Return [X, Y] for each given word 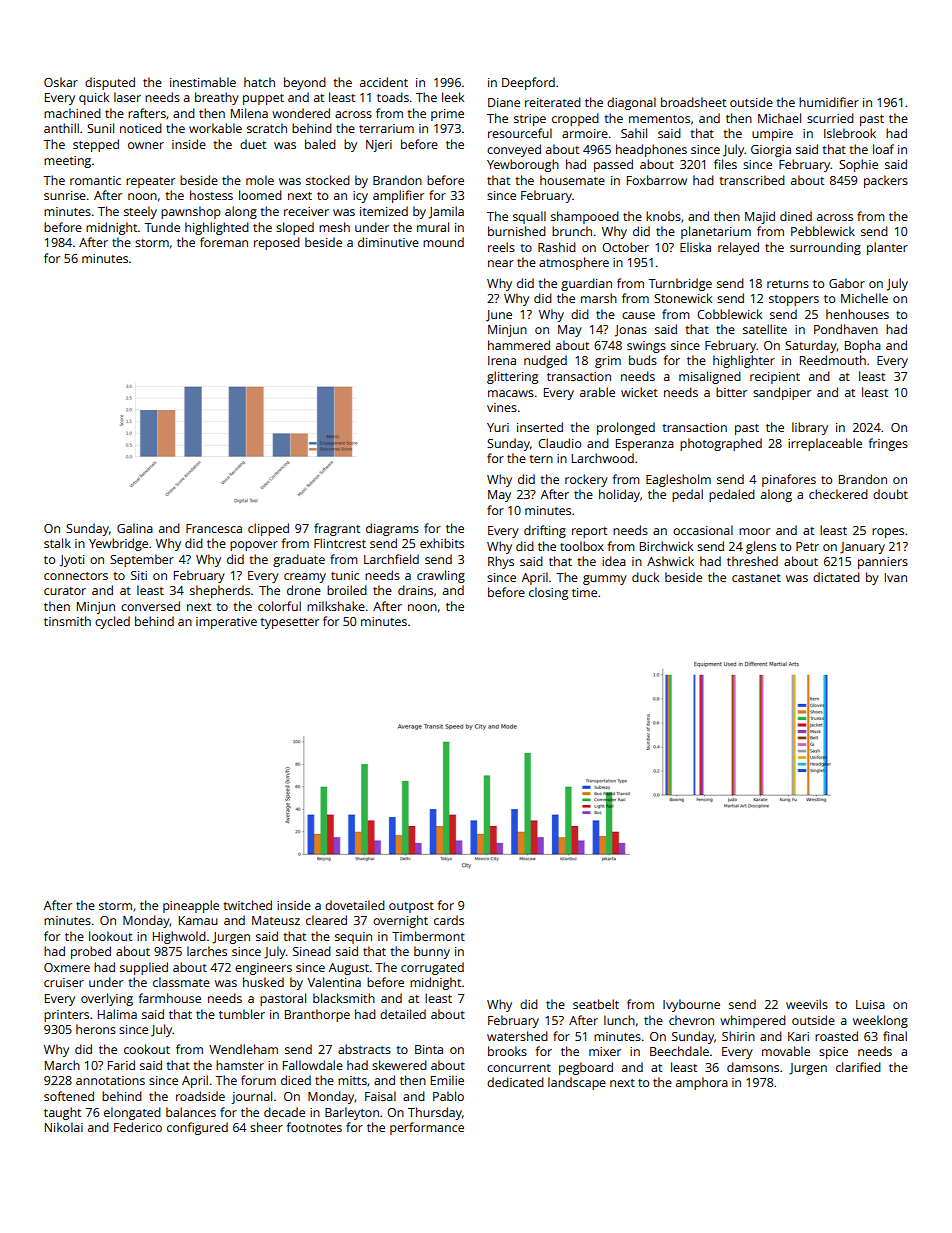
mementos [659, 119]
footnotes [314, 1127]
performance [427, 1128]
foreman [224, 242]
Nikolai [64, 1127]
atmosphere [574, 263]
